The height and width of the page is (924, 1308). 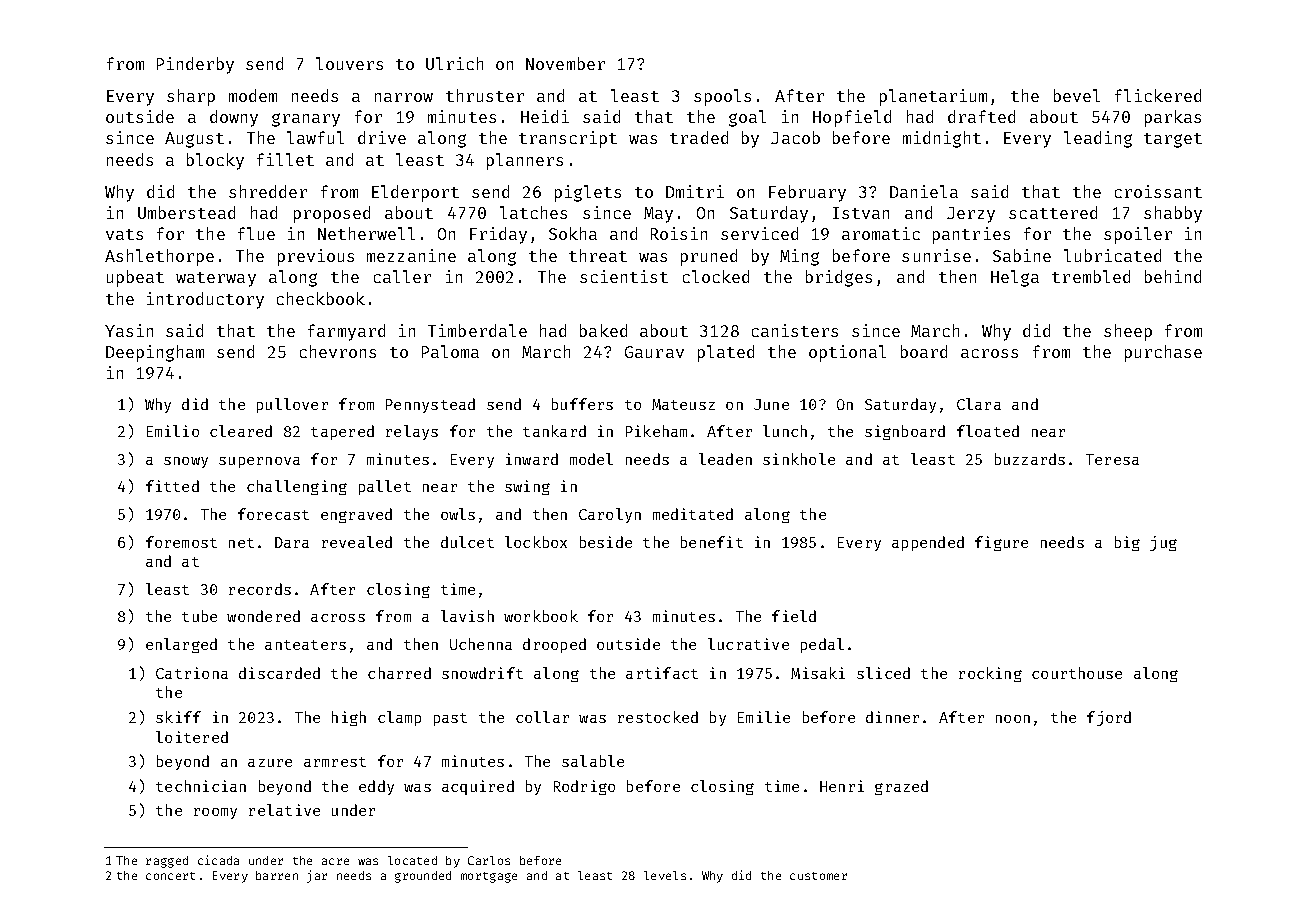 I want to click on eddy, so click(x=376, y=787).
